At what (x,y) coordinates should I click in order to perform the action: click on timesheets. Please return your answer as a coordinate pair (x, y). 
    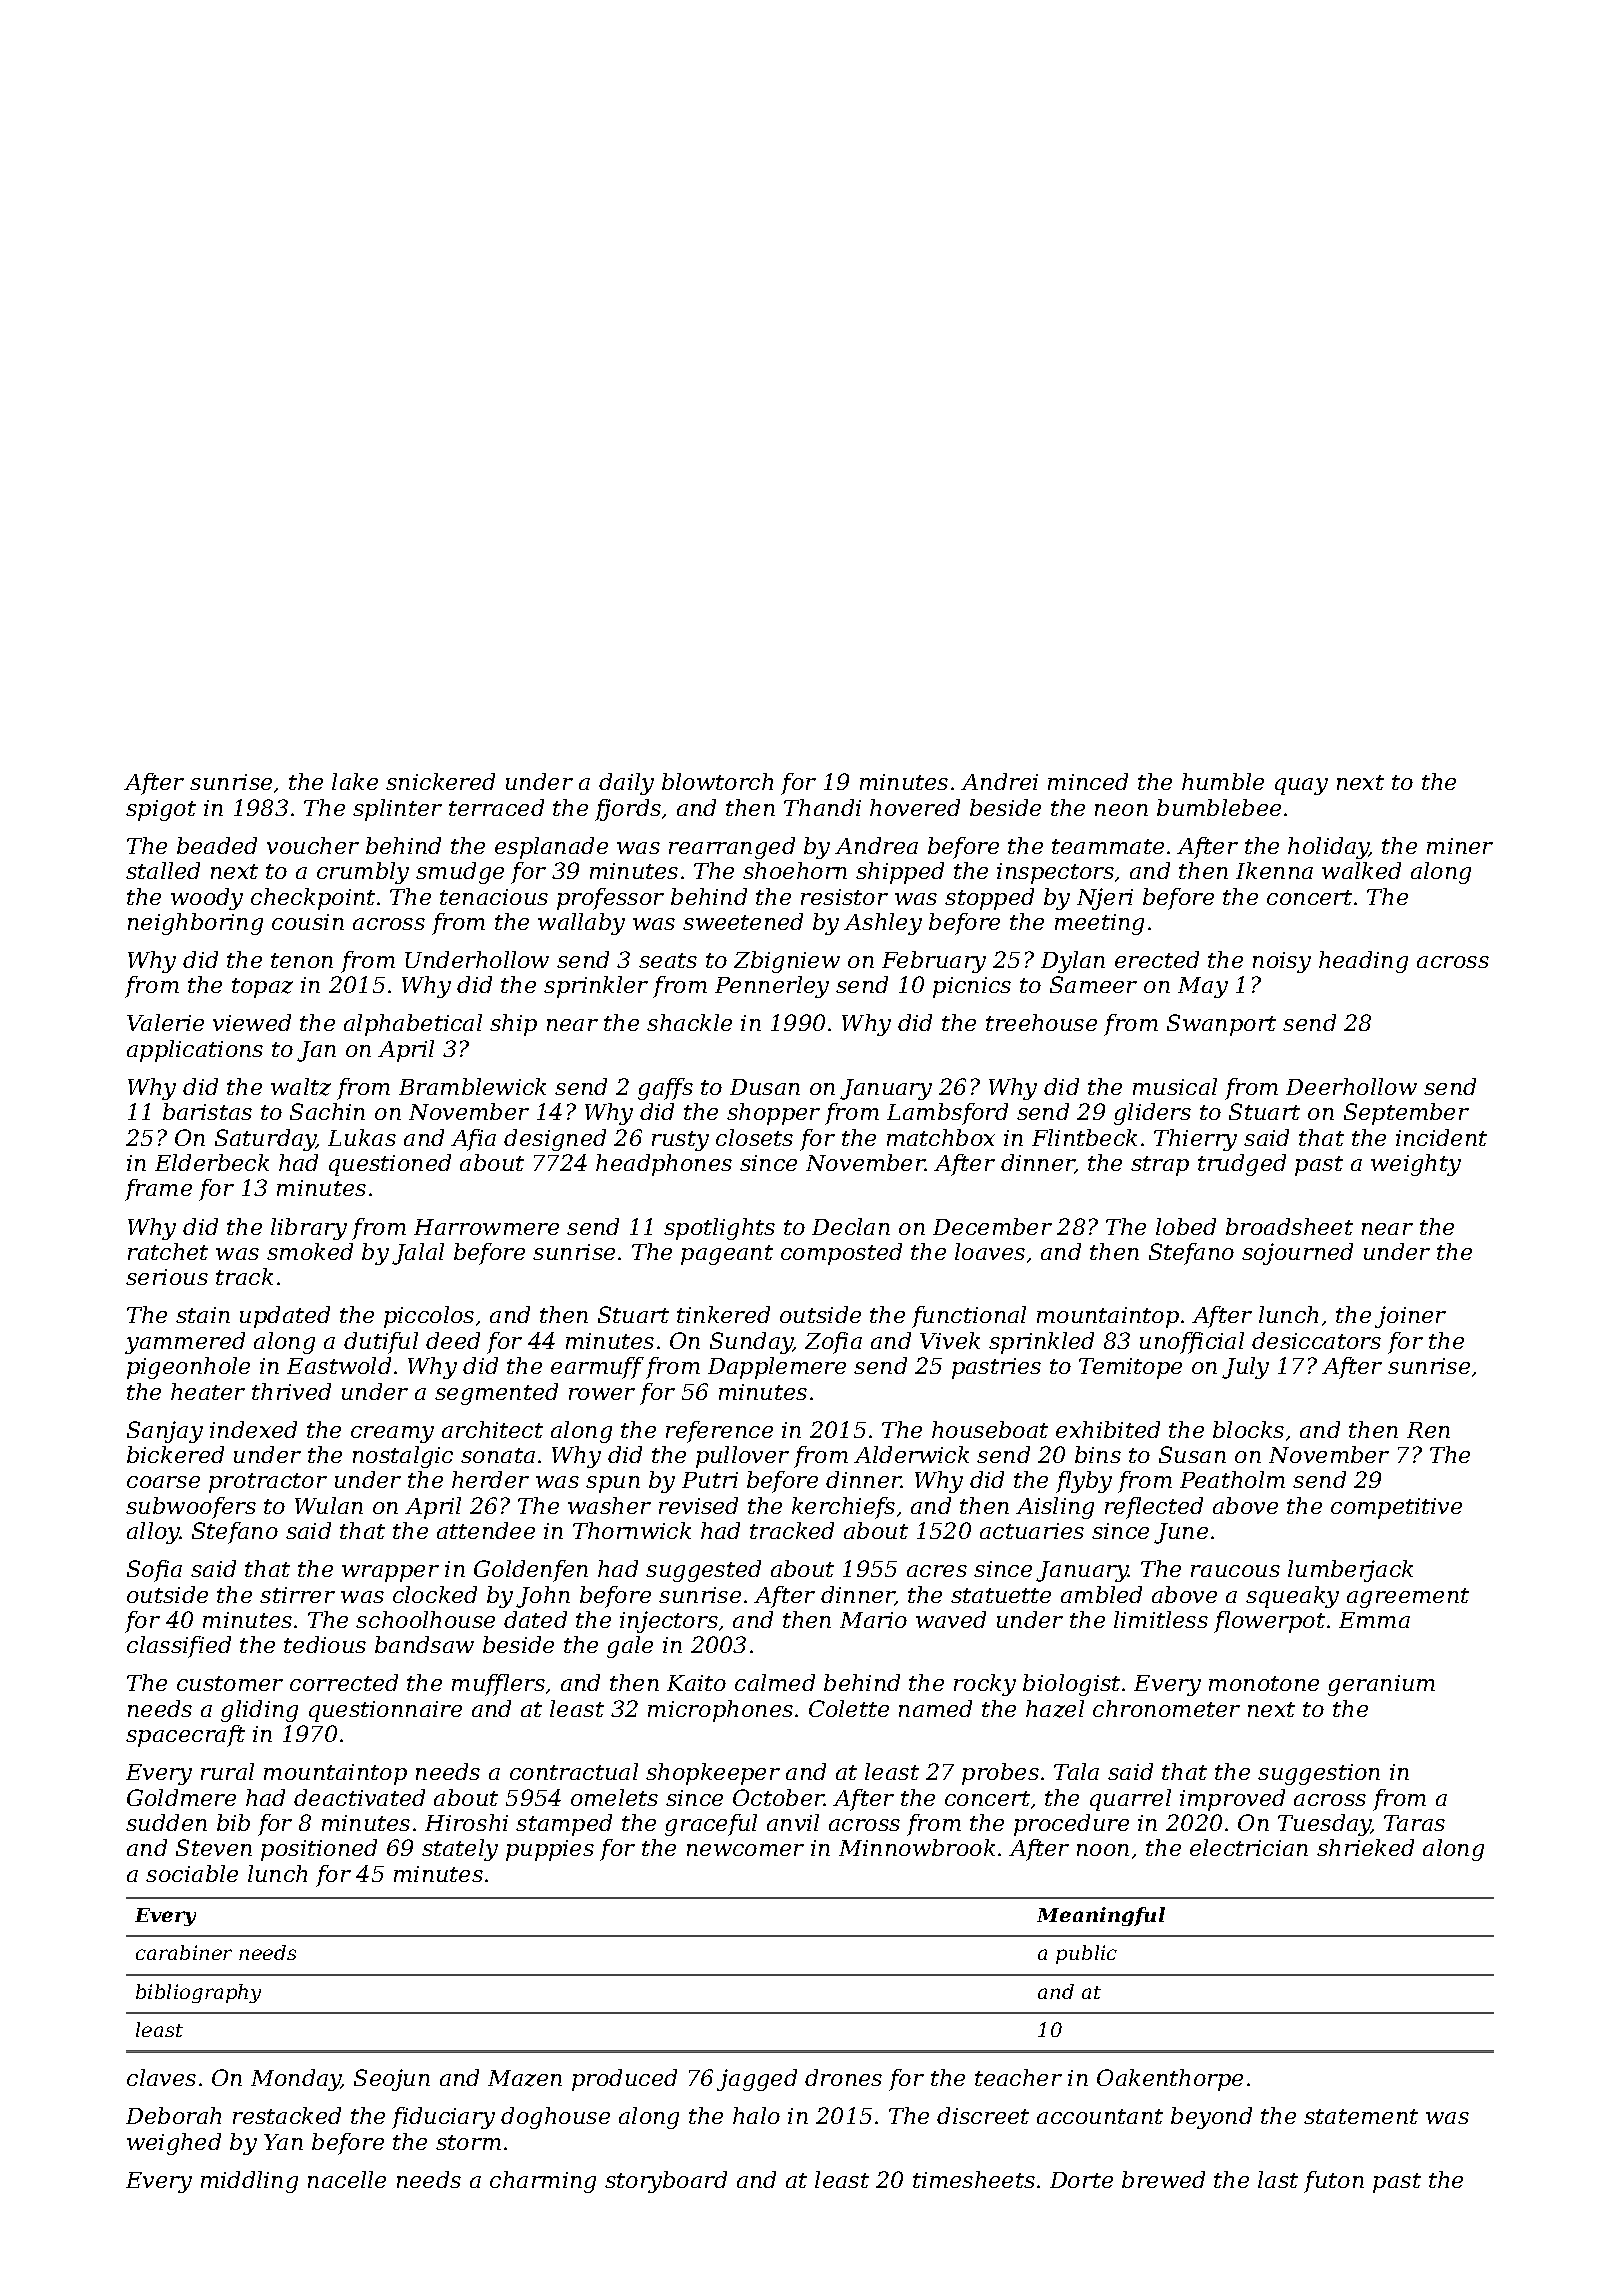
    Looking at the image, I should click on (974, 2179).
